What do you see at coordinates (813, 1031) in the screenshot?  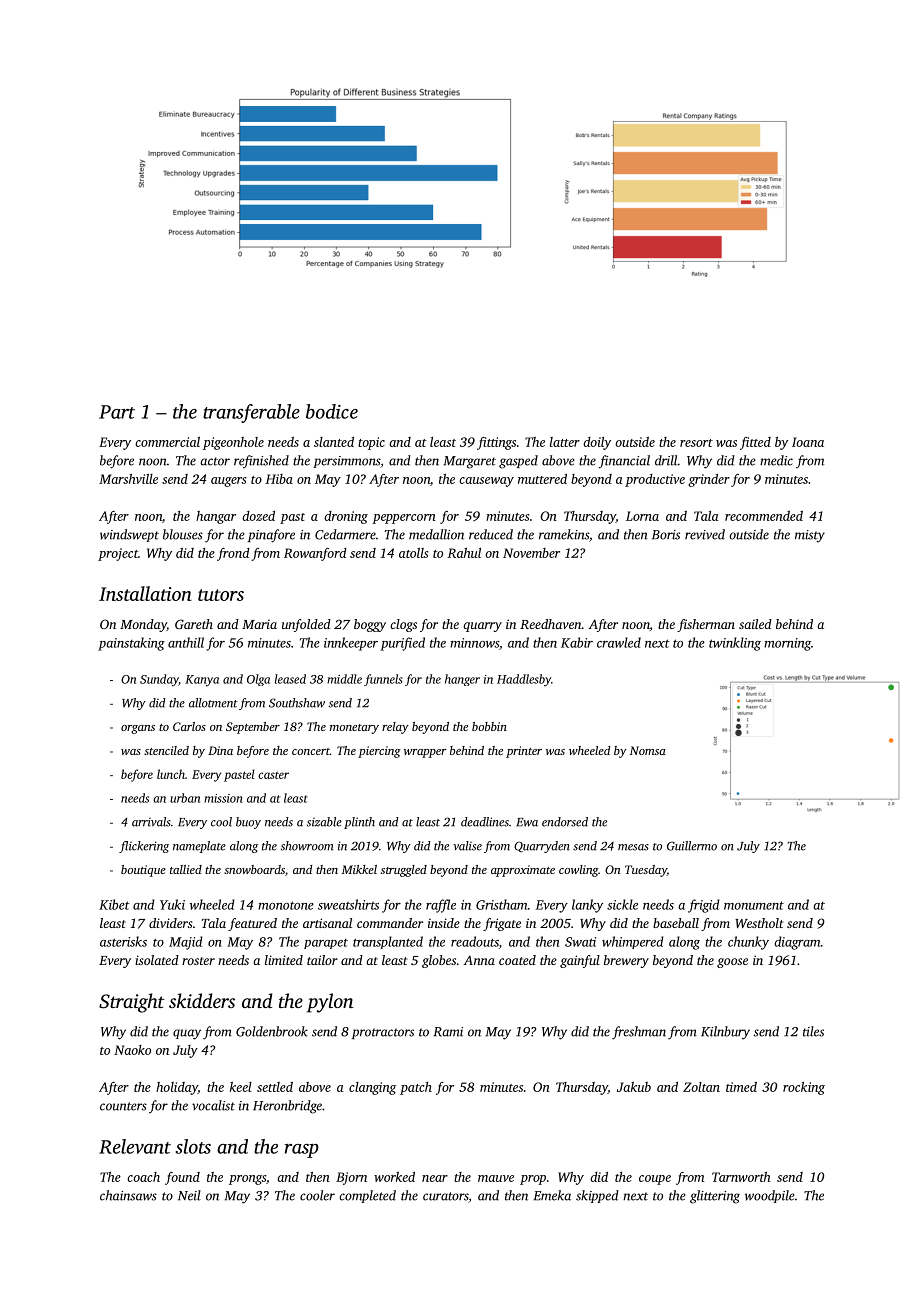 I see `tiles` at bounding box center [813, 1031].
